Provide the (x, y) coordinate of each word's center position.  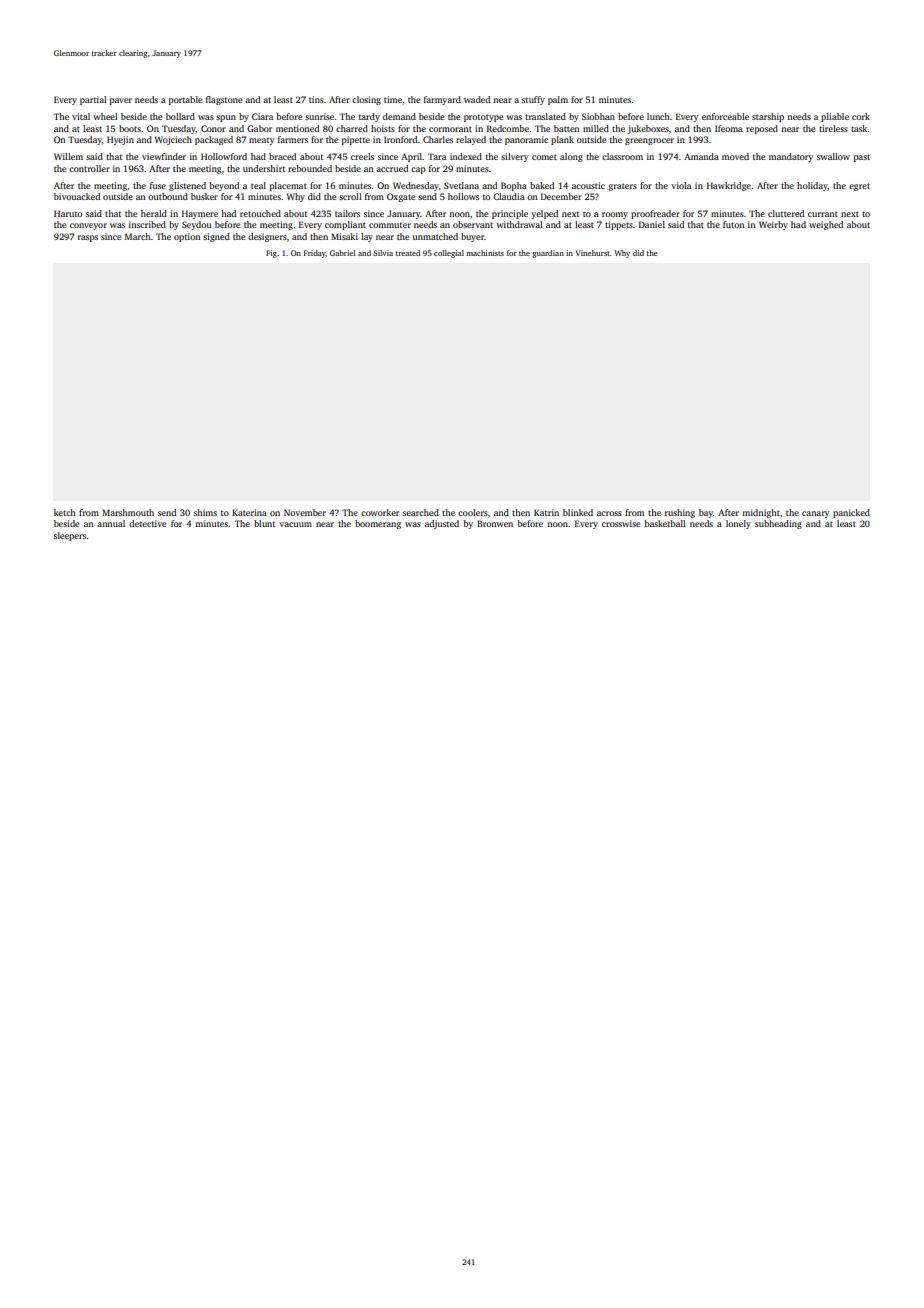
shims (205, 512)
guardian (548, 254)
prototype (483, 118)
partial (93, 100)
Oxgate (401, 197)
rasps (88, 238)
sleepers (70, 536)
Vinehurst (592, 253)
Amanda (701, 156)
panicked (851, 513)
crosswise (621, 523)
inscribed (147, 224)
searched (421, 512)
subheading (778, 524)
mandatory (791, 157)
